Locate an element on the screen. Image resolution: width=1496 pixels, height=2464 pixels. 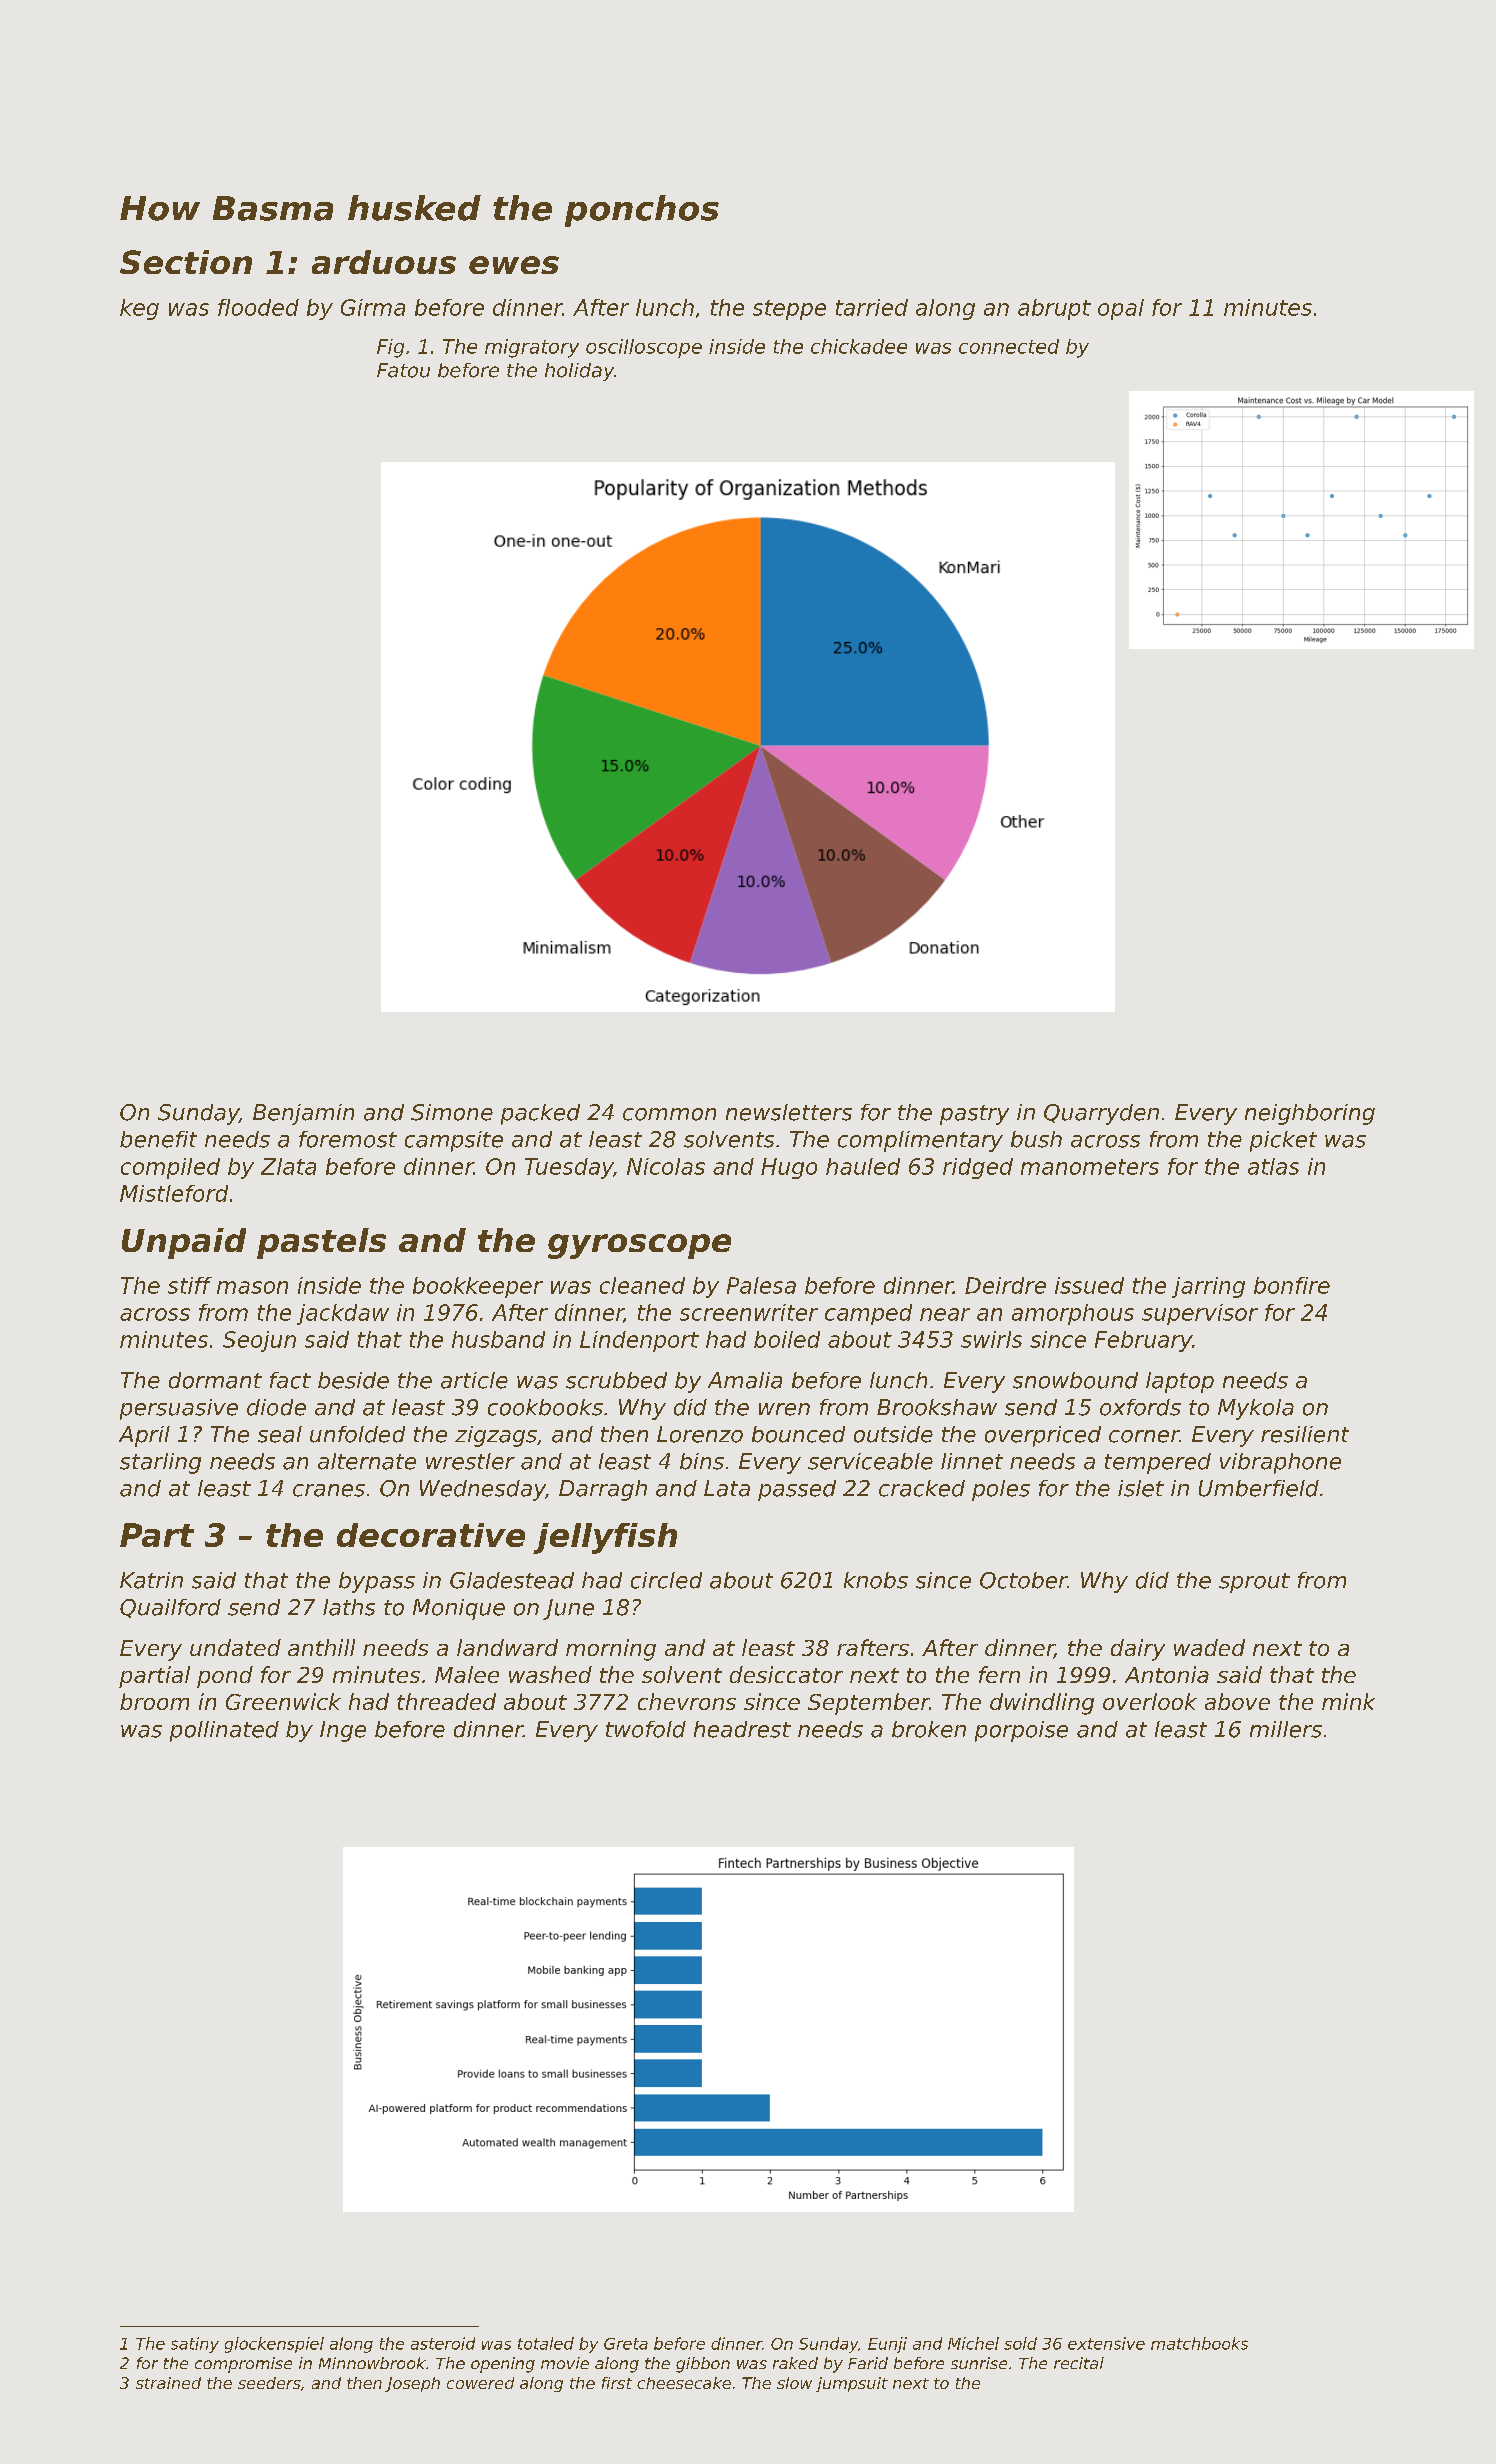
oscilloscope is located at coordinates (644, 348).
